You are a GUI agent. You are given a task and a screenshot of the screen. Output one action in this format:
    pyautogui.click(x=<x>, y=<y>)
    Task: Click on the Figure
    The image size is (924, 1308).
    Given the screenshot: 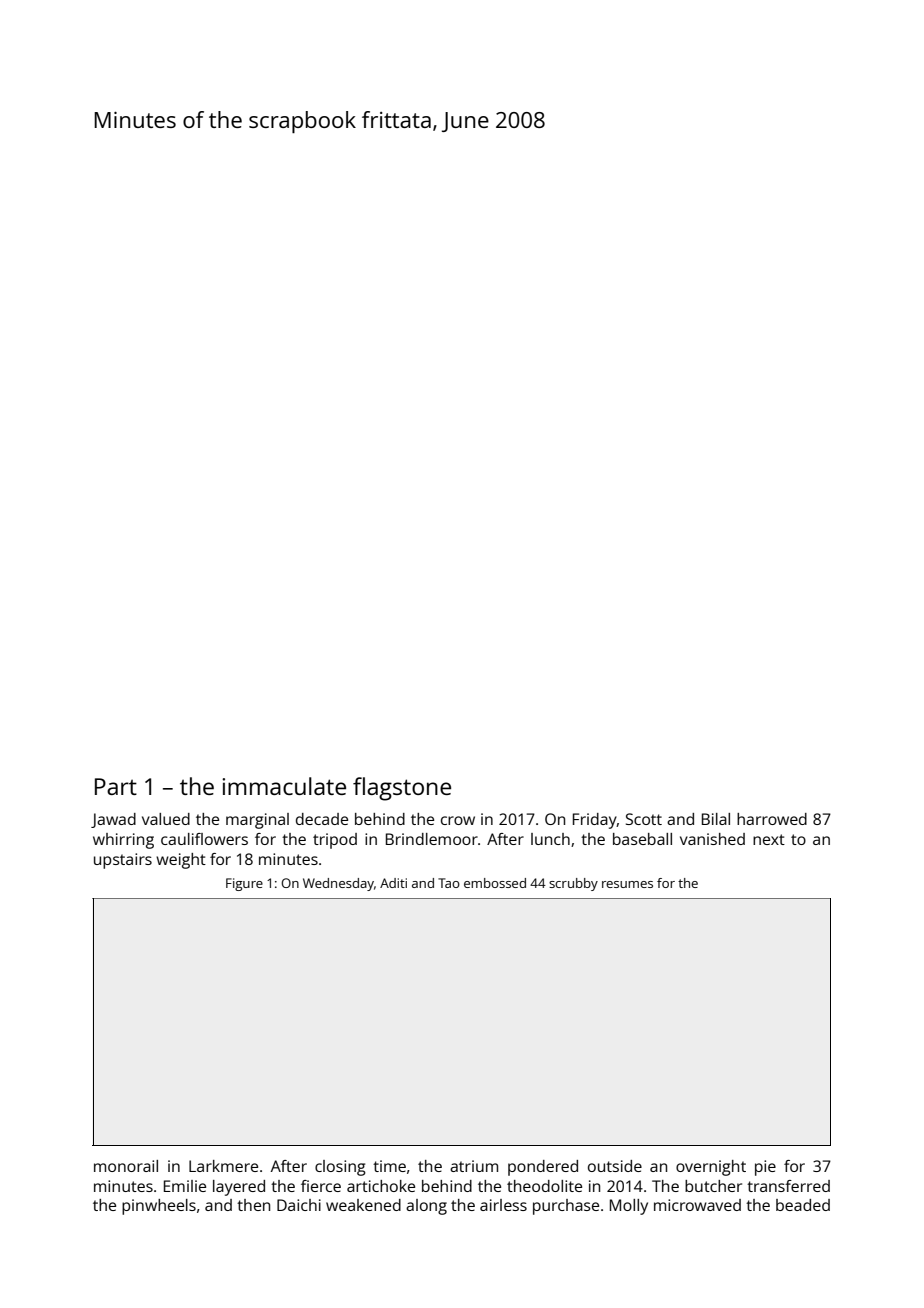 What is the action you would take?
    pyautogui.click(x=244, y=884)
